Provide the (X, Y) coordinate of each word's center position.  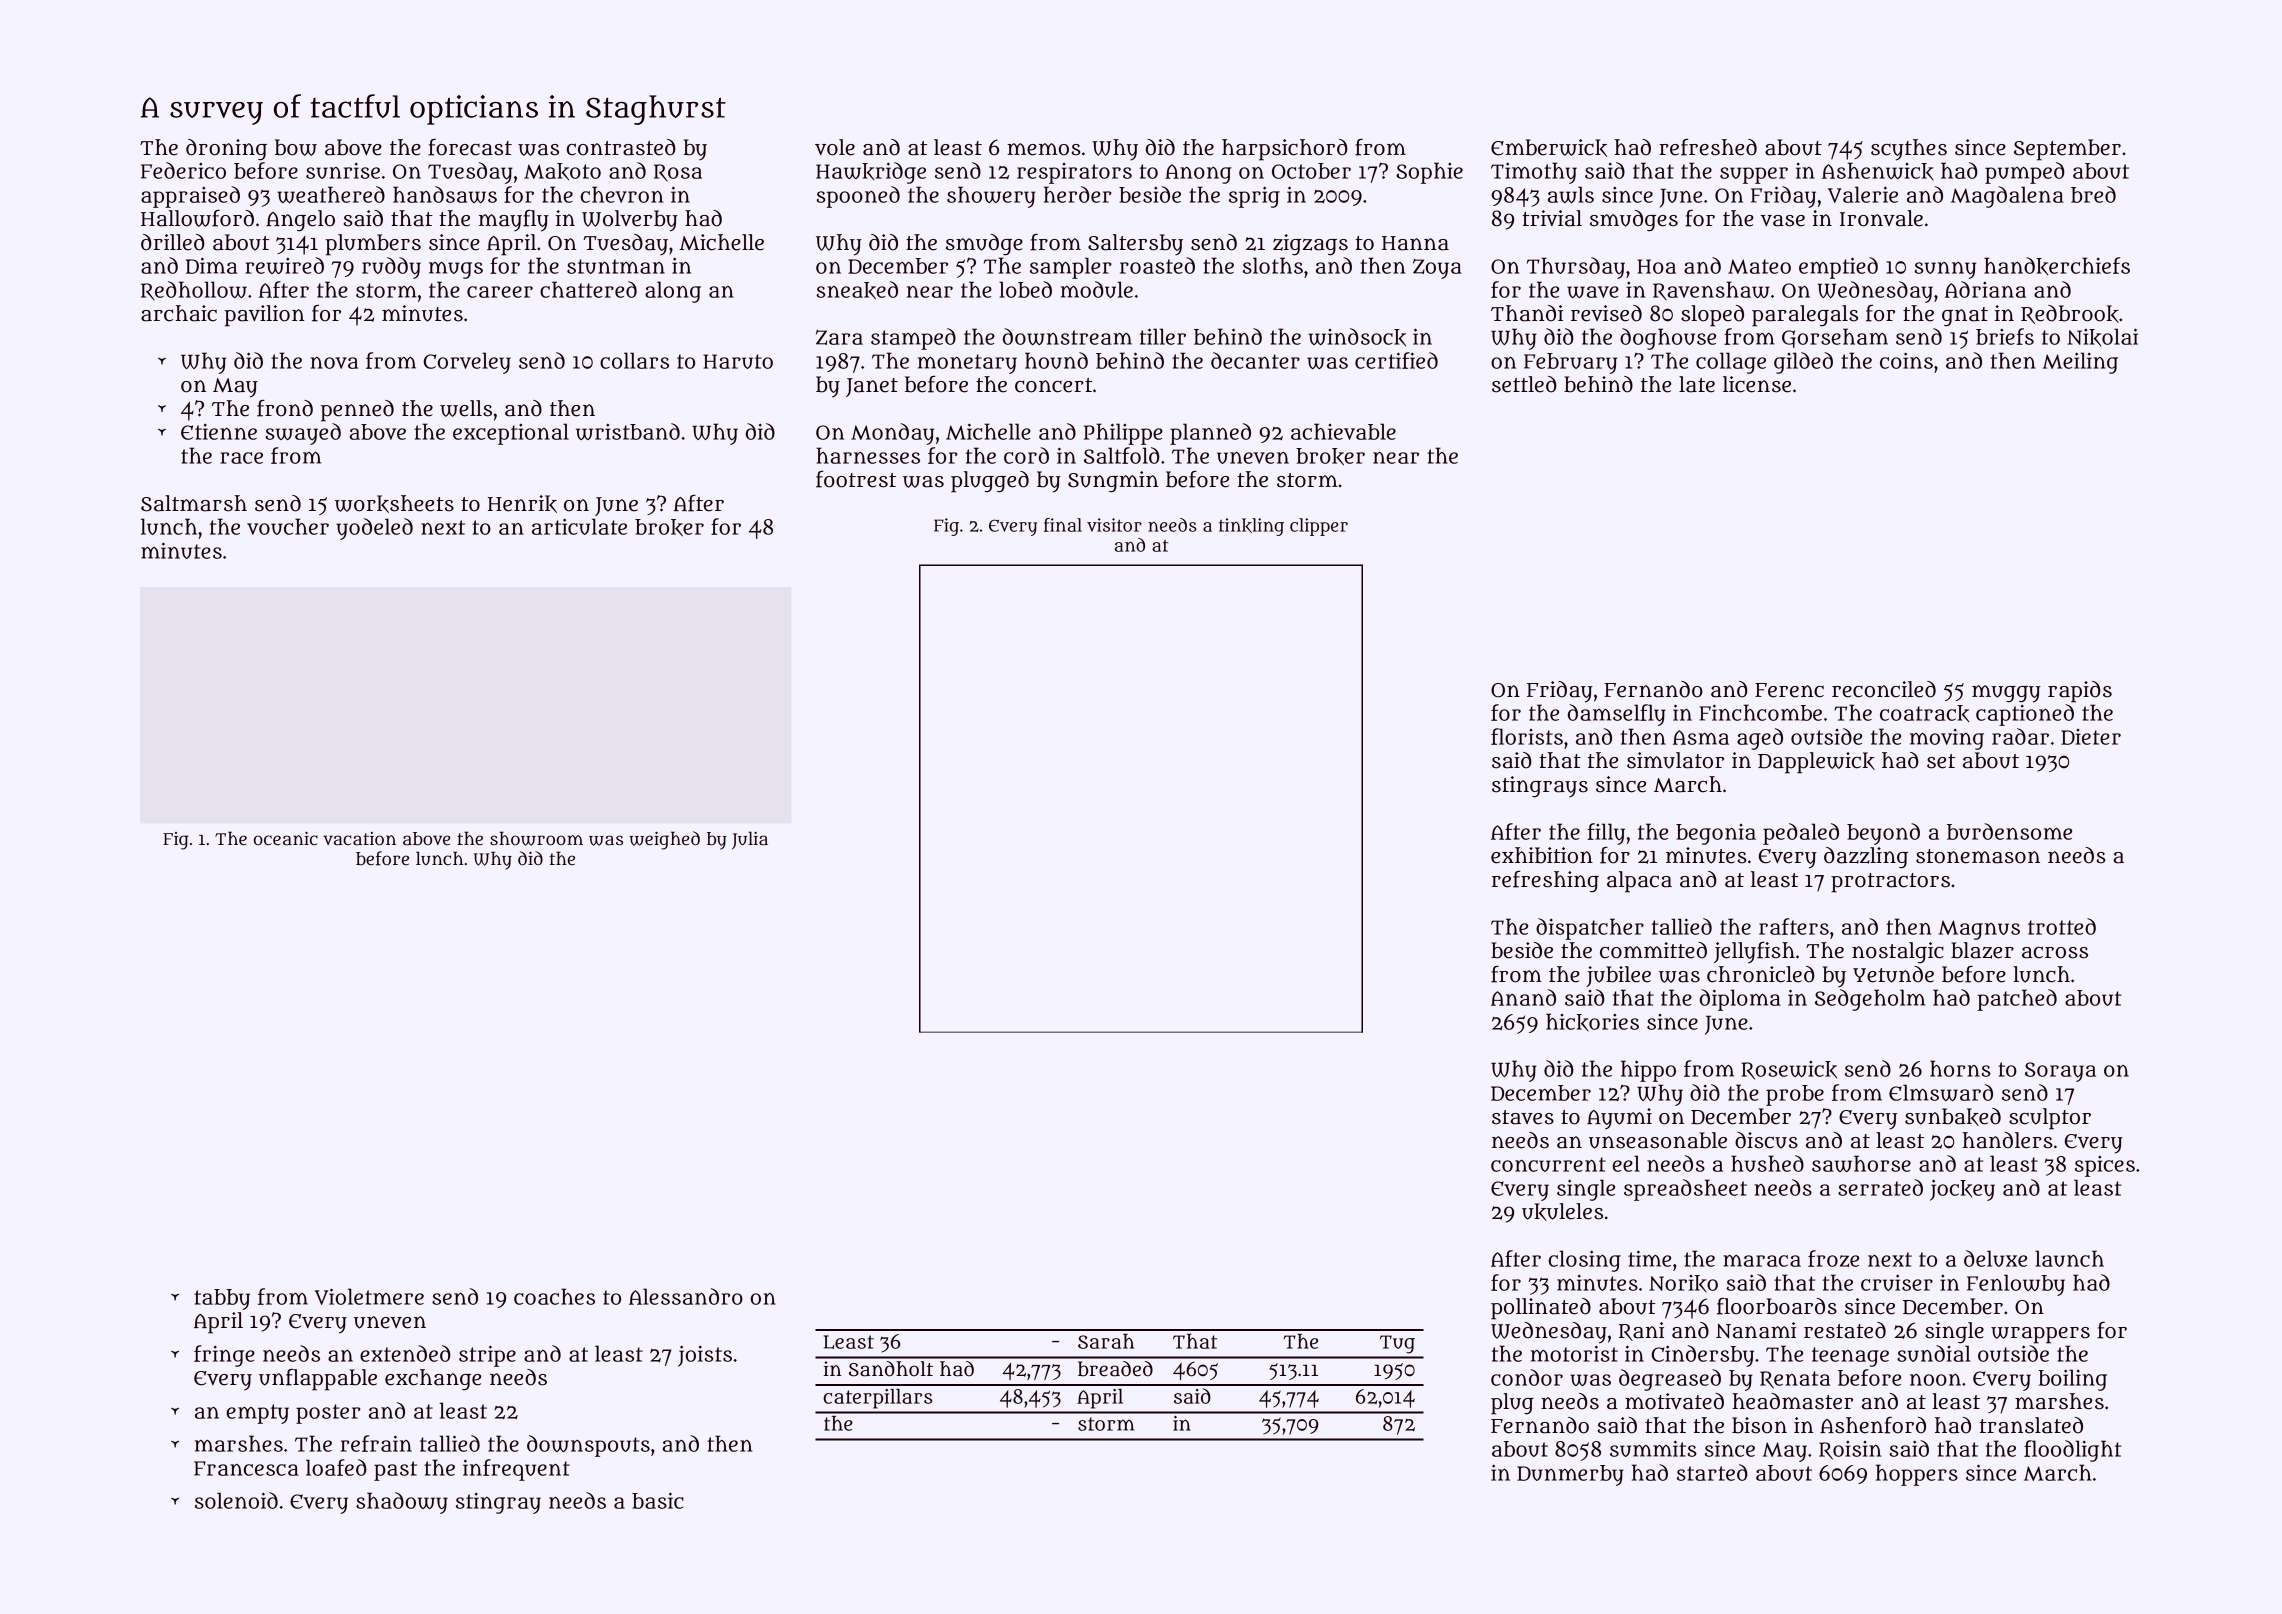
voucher (288, 526)
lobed (1025, 289)
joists (705, 1356)
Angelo (300, 221)
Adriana (1985, 289)
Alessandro (686, 1296)
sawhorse (1861, 1163)
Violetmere (369, 1296)
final (1063, 525)
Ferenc (1789, 690)
